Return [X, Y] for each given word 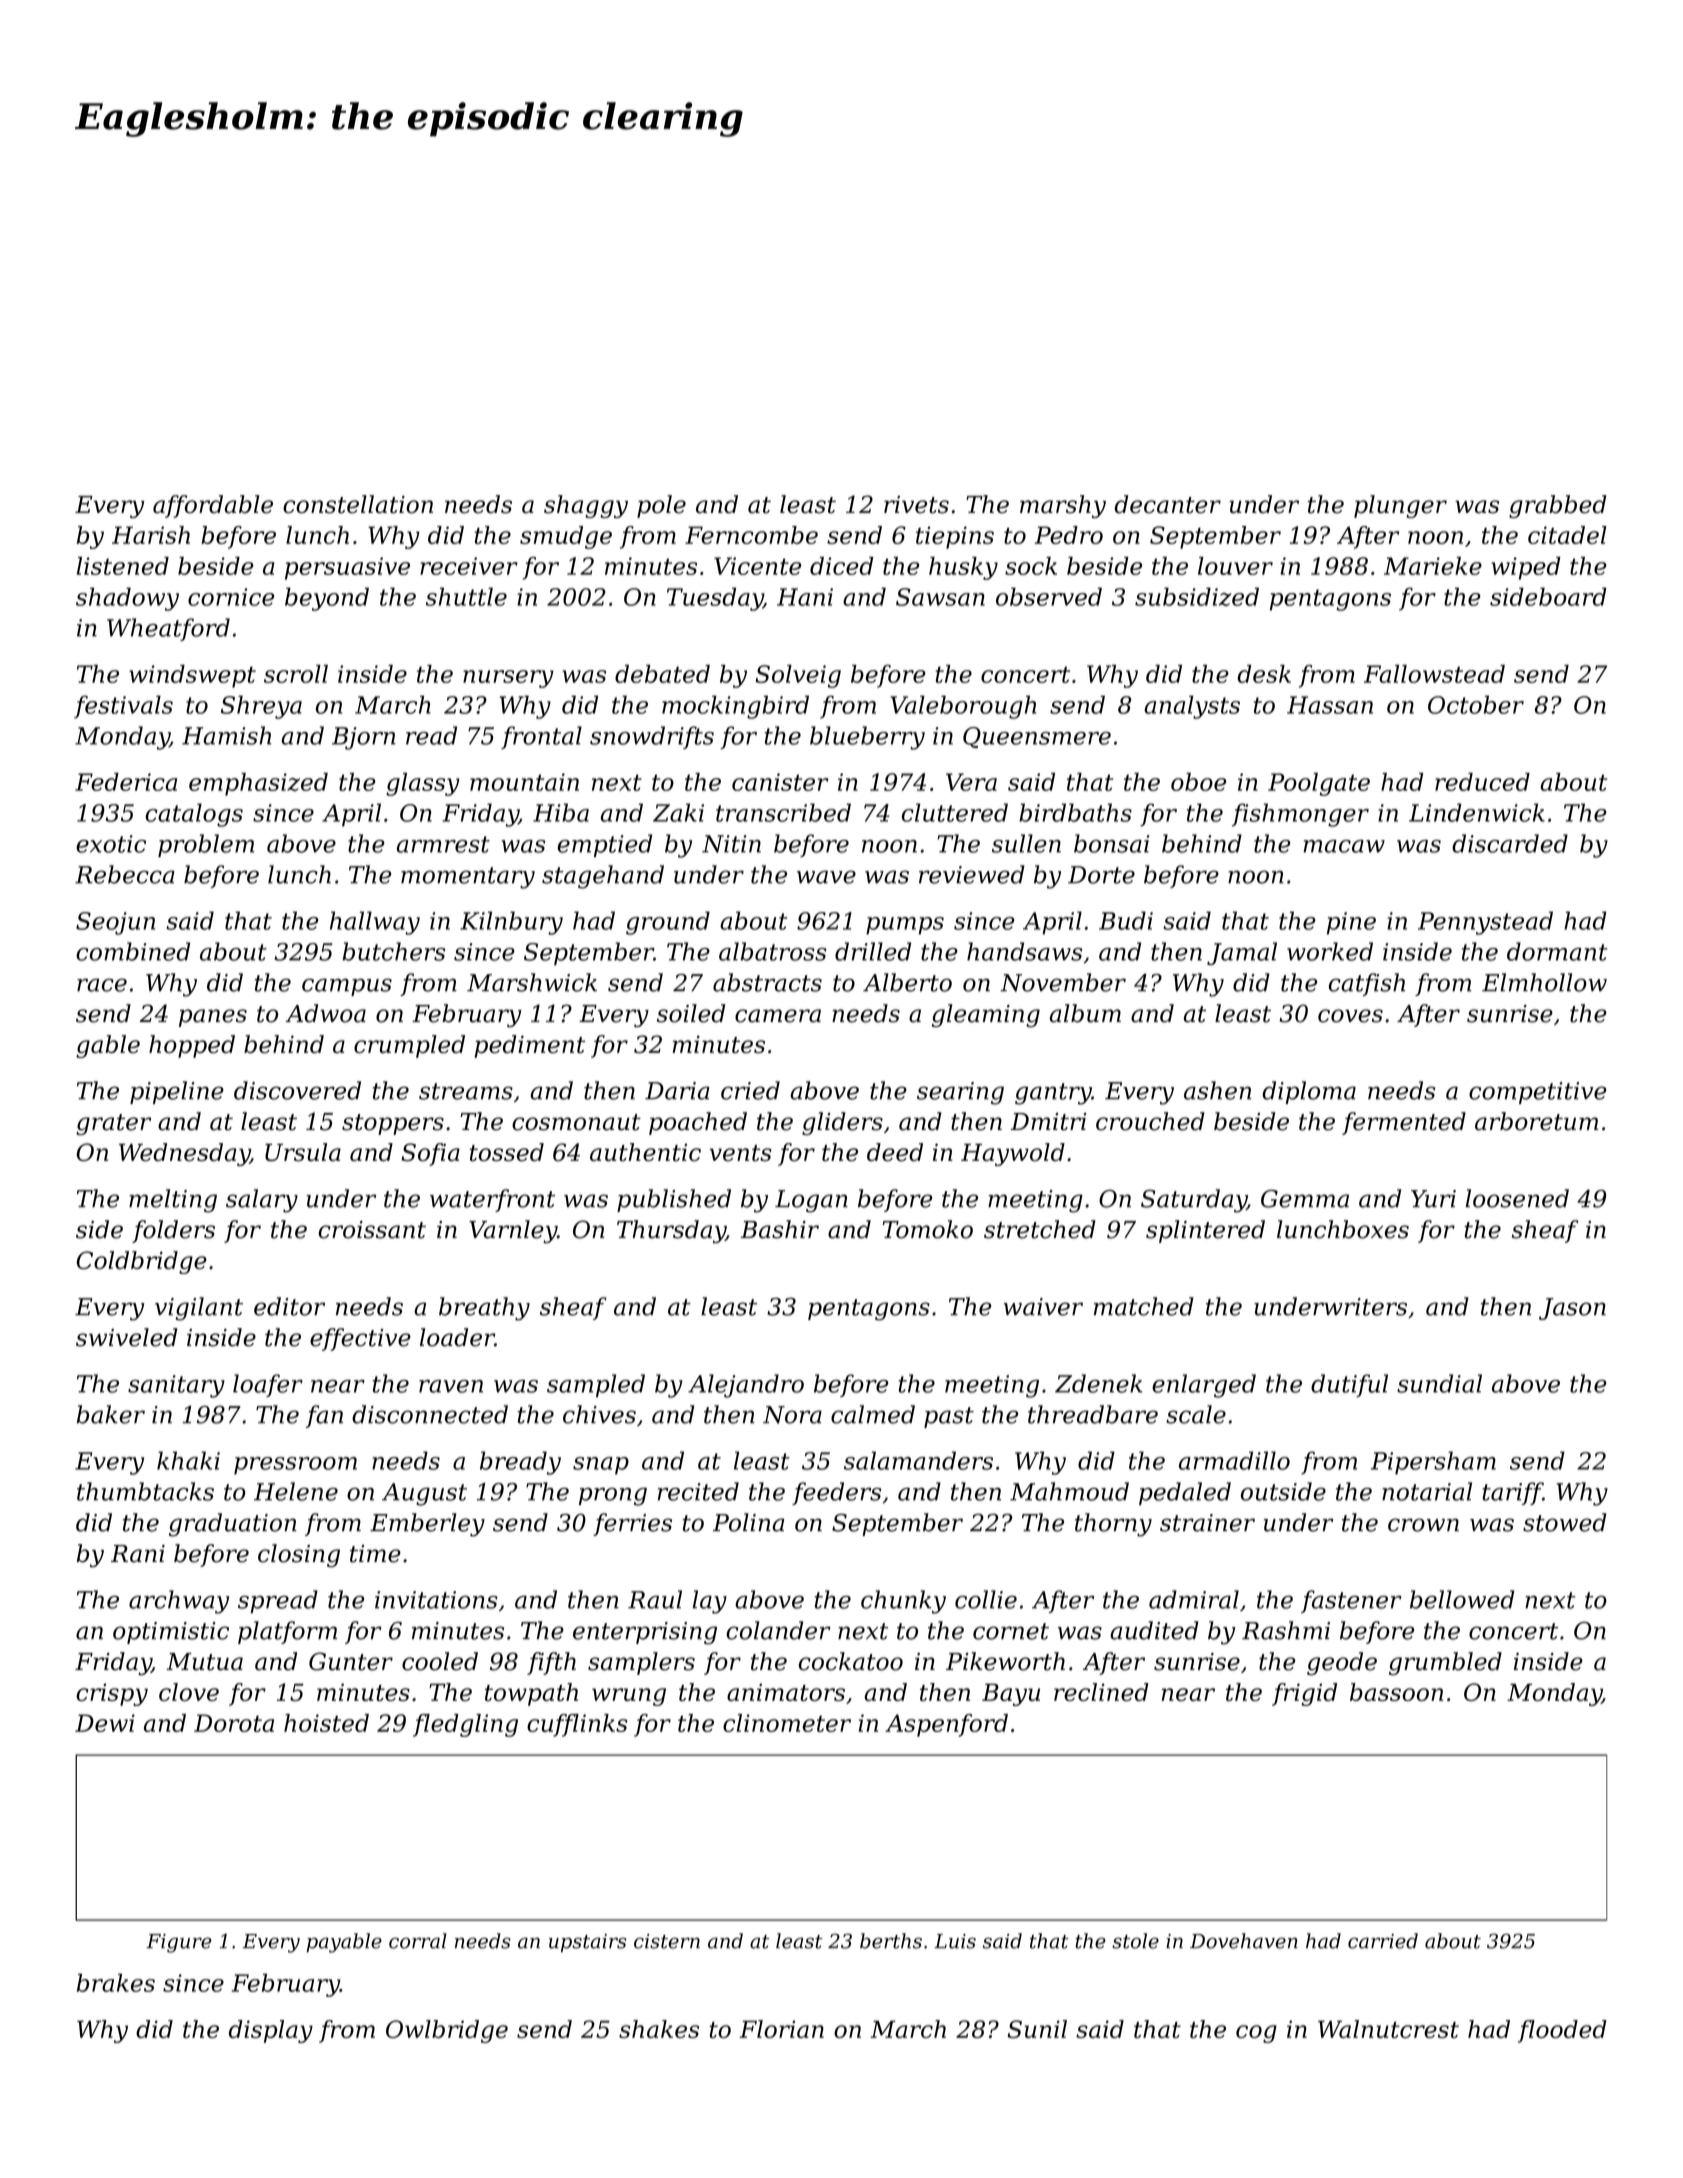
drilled [873, 951]
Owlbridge [447, 2031]
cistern [667, 1941]
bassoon [1396, 1692]
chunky [903, 1602]
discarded [1510, 843]
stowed [1564, 1522]
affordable [213, 506]
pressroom [295, 1466]
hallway [375, 923]
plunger [1400, 506]
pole [661, 506]
